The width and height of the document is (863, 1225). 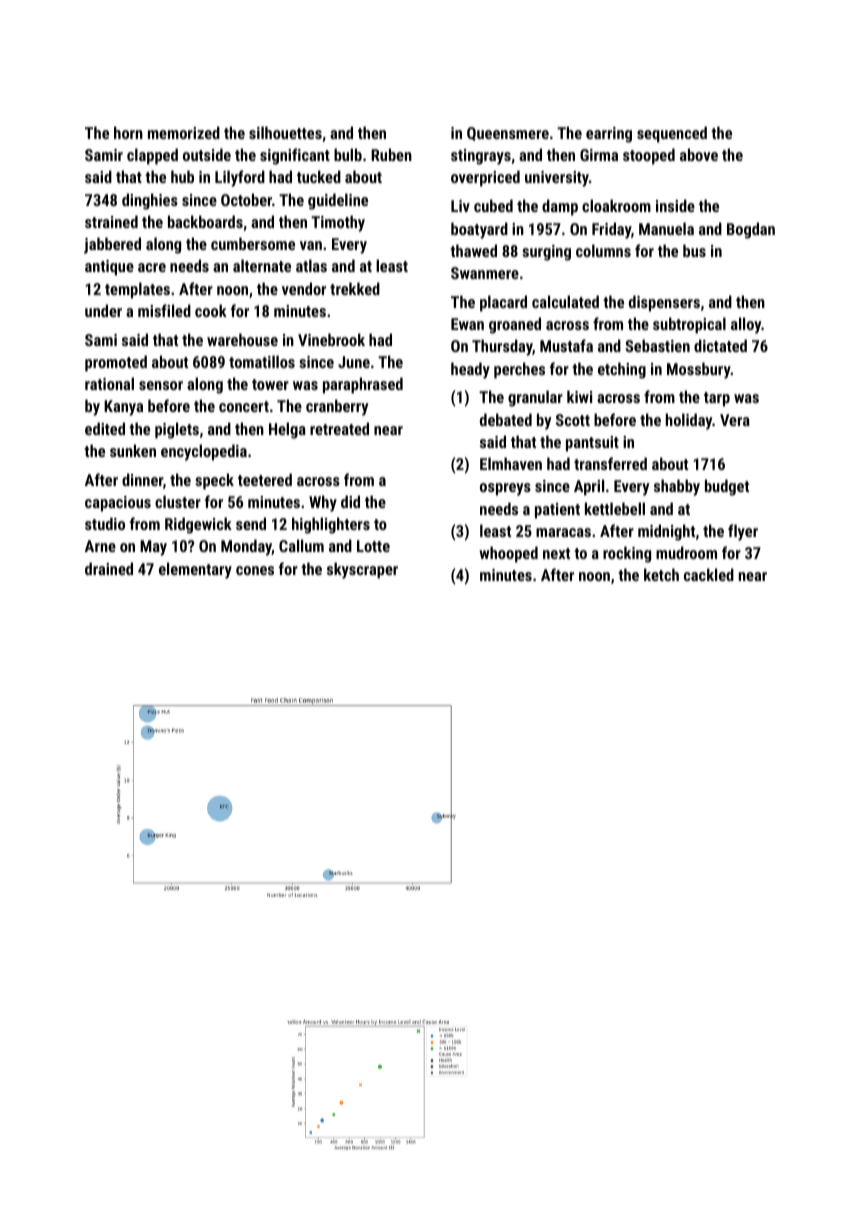 What do you see at coordinates (287, 430) in the document?
I see `Helga` at bounding box center [287, 430].
